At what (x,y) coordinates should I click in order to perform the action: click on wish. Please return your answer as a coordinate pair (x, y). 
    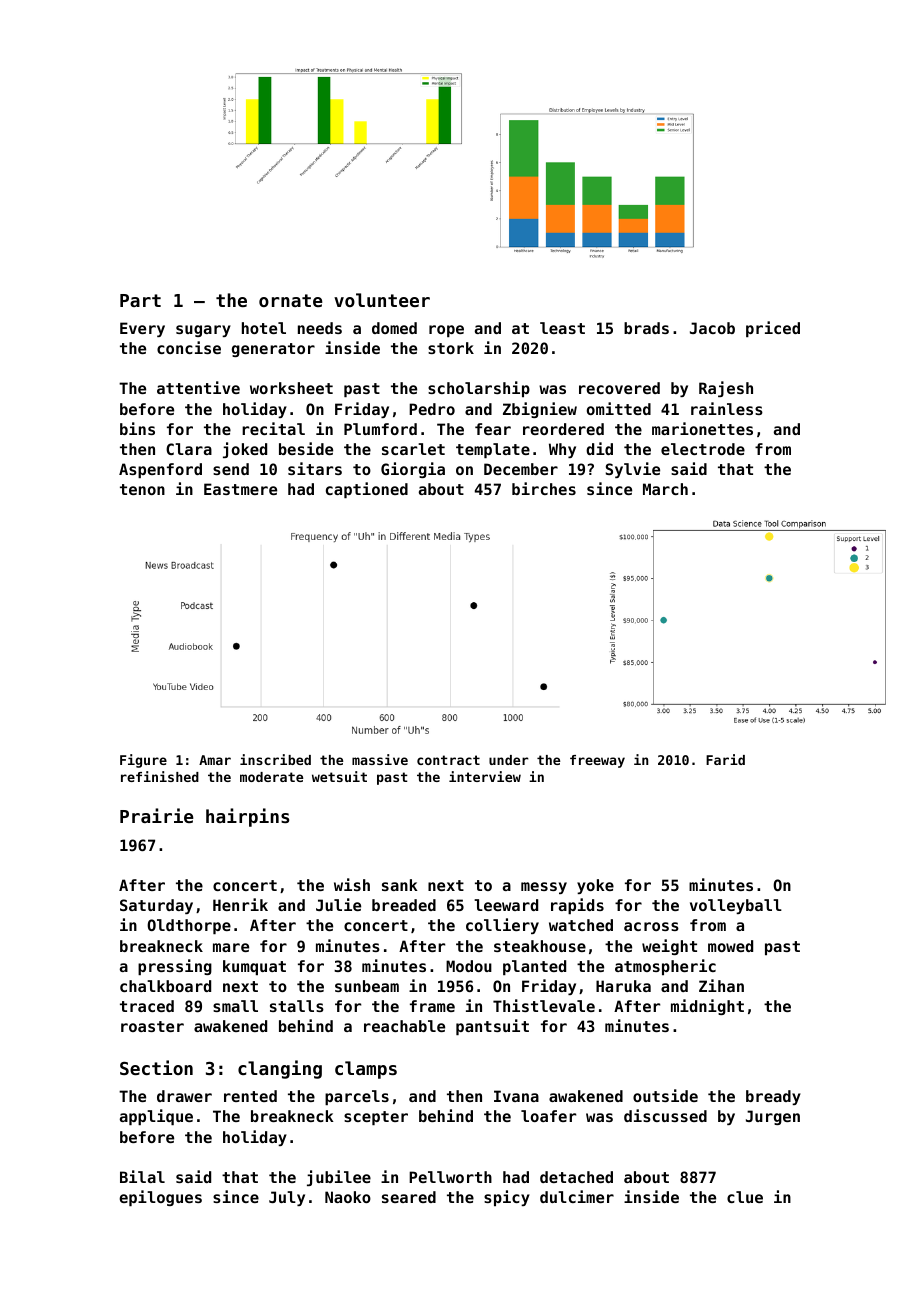
    Looking at the image, I should click on (352, 884).
